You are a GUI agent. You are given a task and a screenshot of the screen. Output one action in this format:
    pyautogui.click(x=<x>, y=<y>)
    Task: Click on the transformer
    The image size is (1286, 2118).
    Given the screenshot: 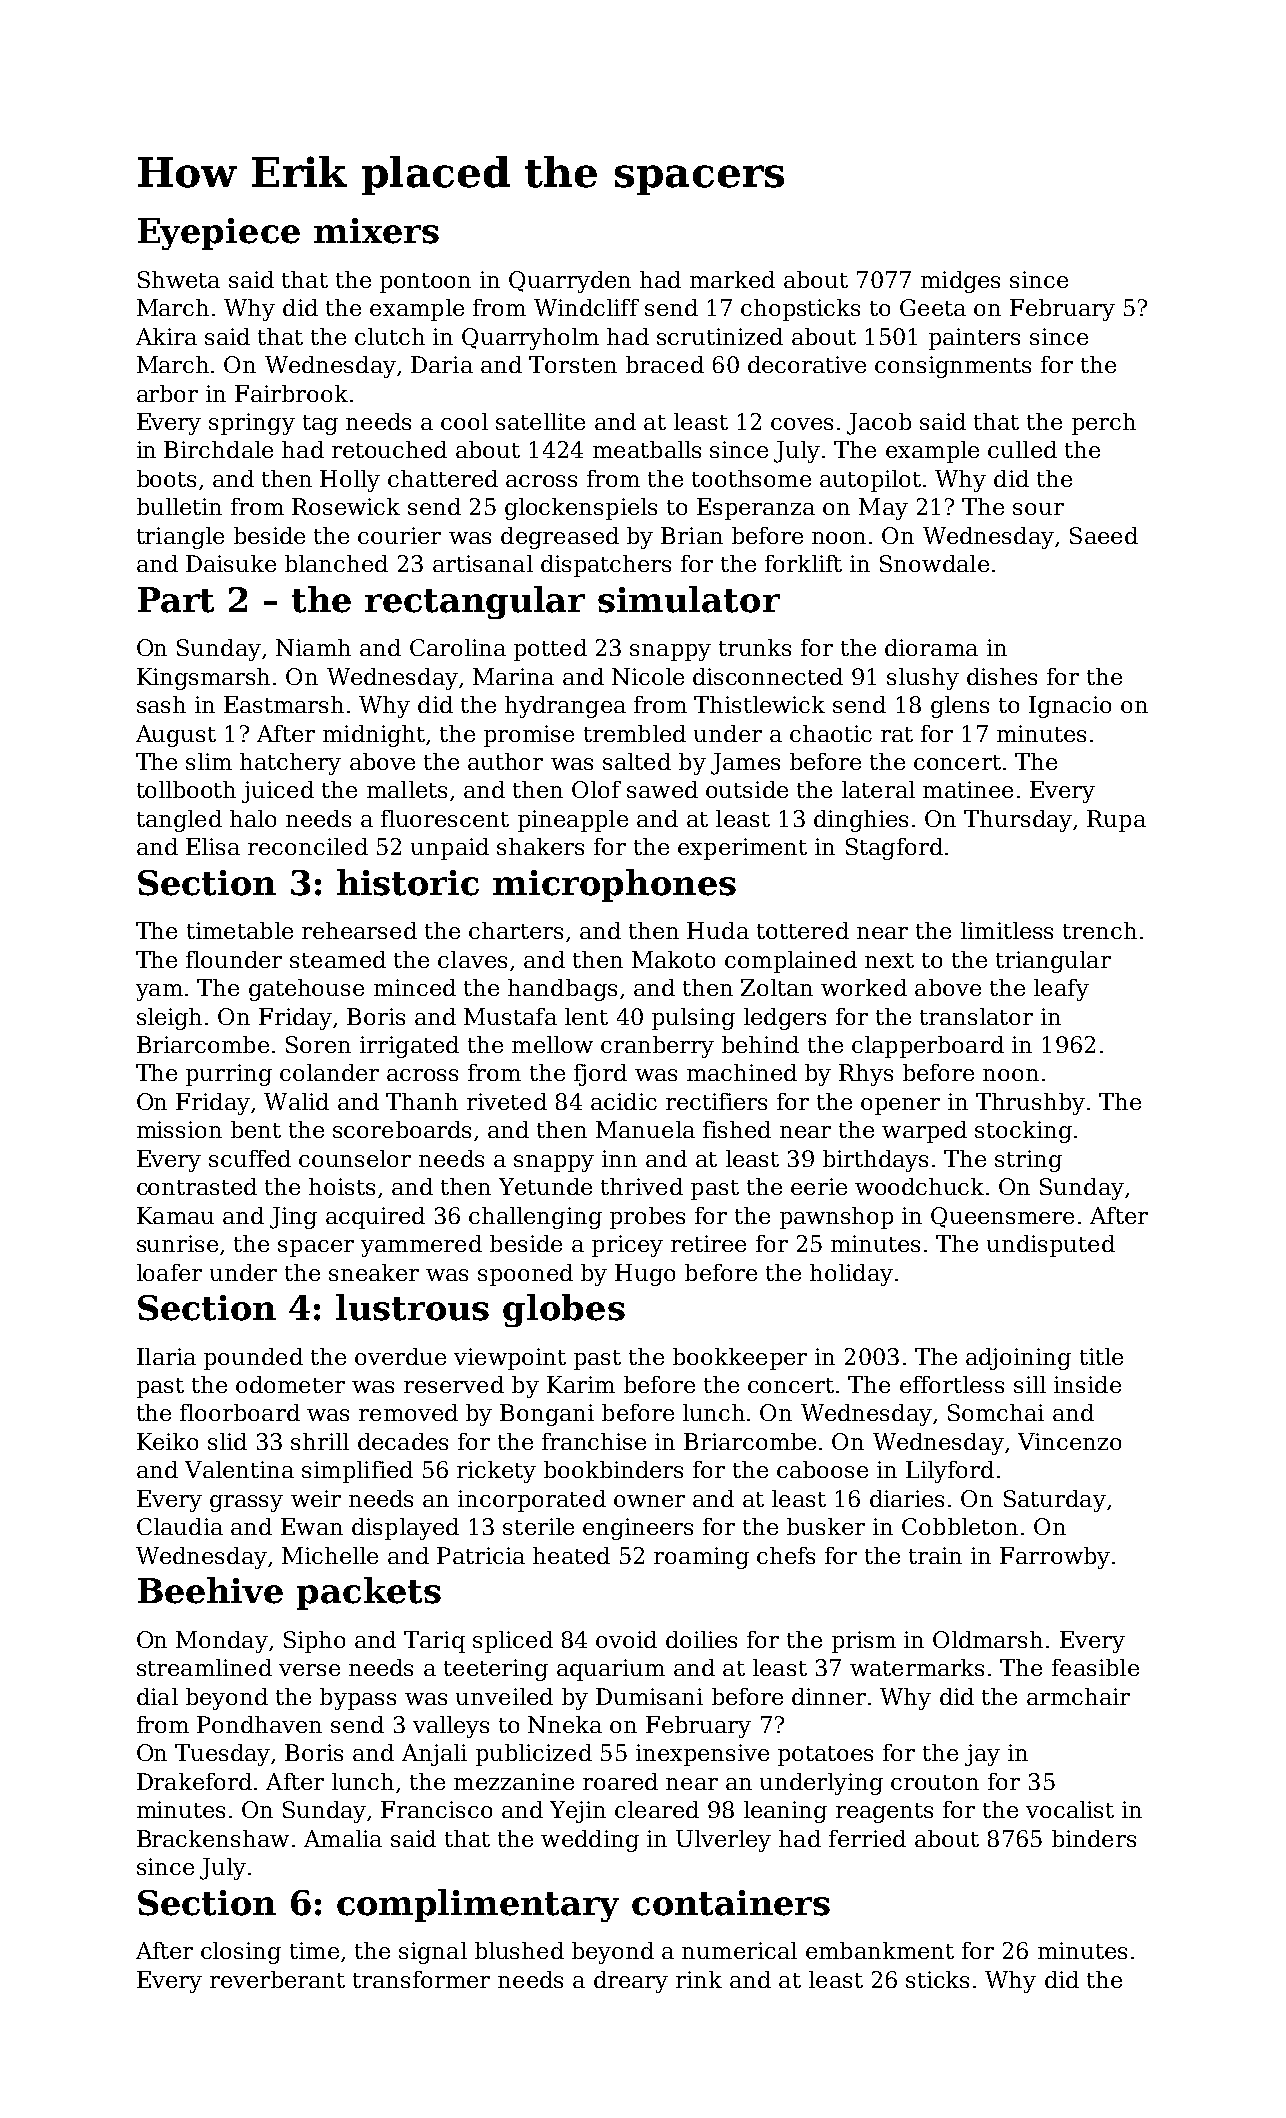 What is the action you would take?
    pyautogui.click(x=421, y=1979)
